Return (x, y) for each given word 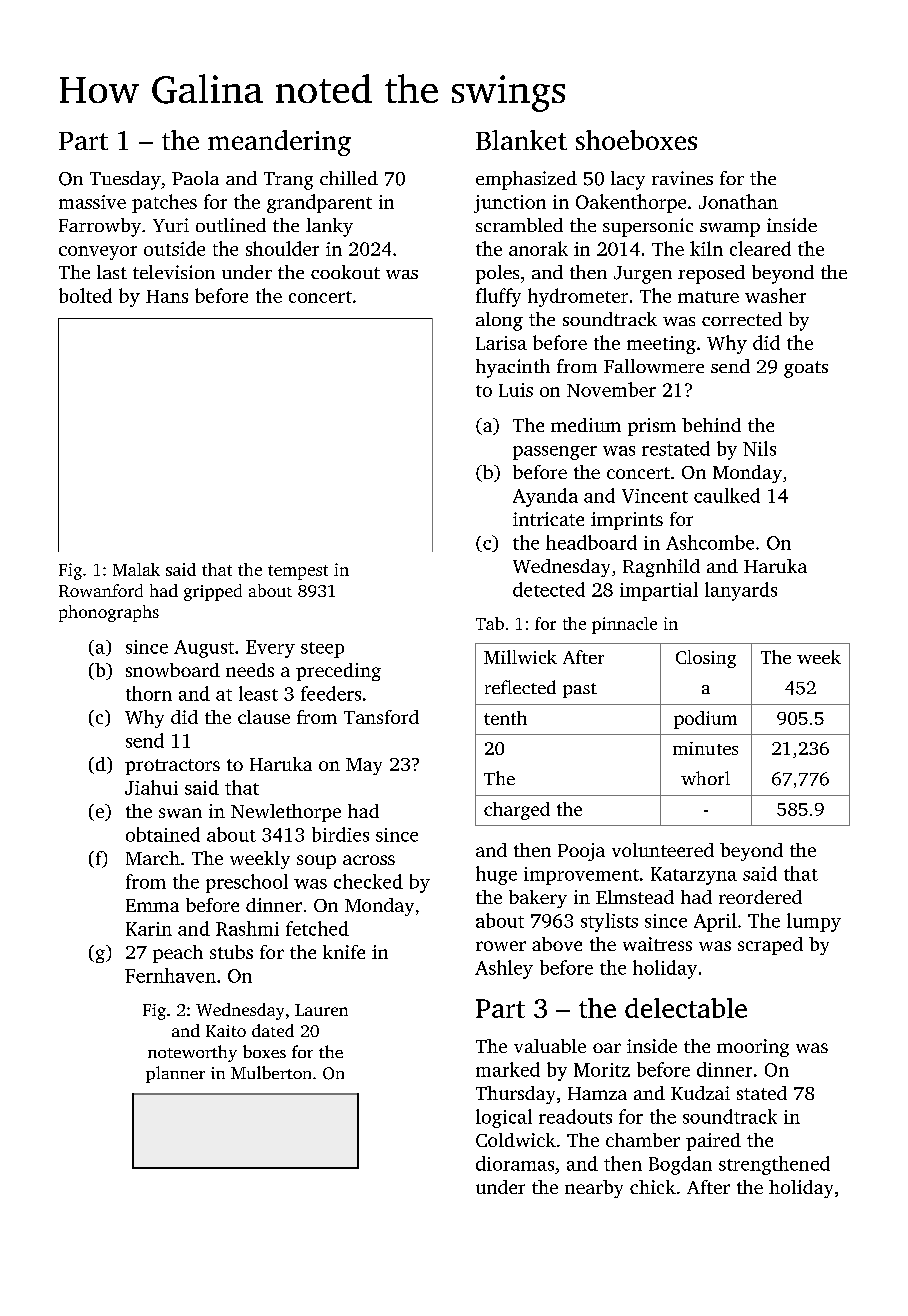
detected (549, 589)
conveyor (98, 253)
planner (175, 1074)
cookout (345, 272)
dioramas (515, 1163)
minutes (705, 748)
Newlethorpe (286, 813)
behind (711, 425)
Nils (759, 448)
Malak (136, 569)
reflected (520, 687)
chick (653, 1187)
